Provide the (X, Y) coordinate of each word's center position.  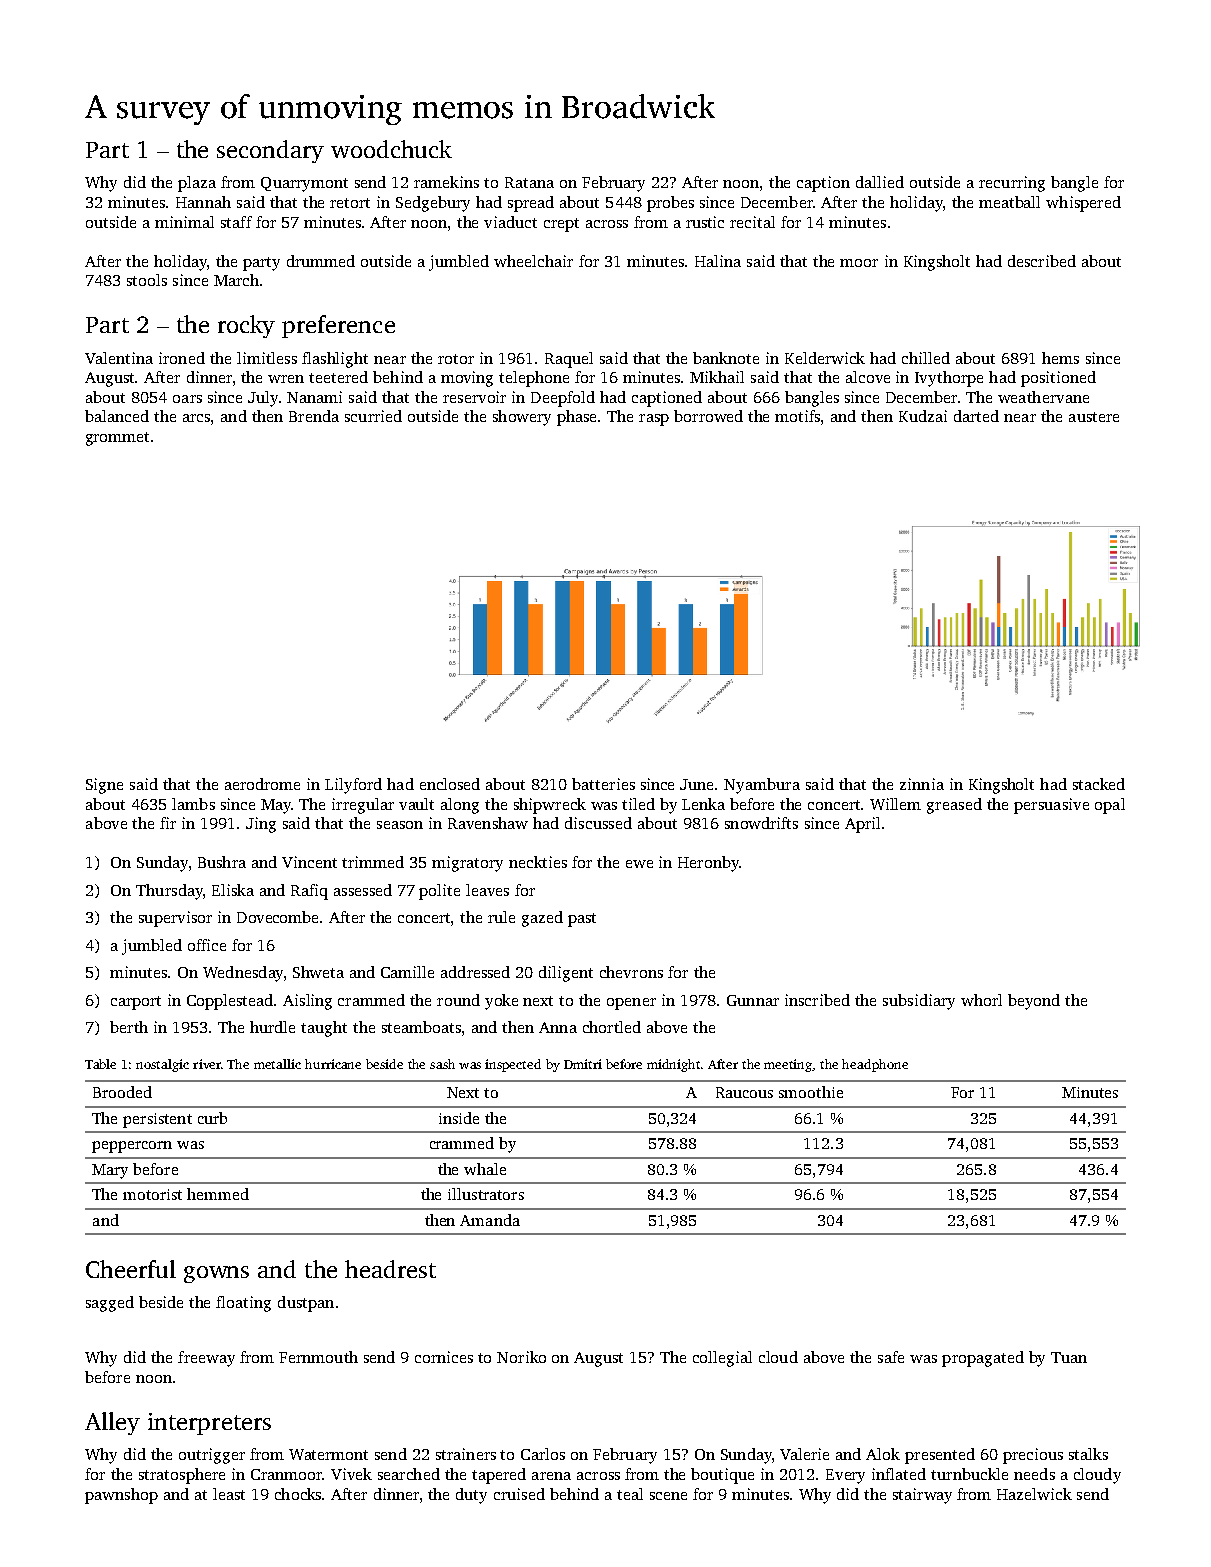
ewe (639, 864)
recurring (1012, 184)
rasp (654, 420)
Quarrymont (304, 184)
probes (670, 204)
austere (1094, 417)
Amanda (490, 1220)
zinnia (922, 784)
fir (168, 823)
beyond (1034, 1002)
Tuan (1069, 1357)
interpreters (209, 1424)
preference (338, 326)
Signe (104, 786)
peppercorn (132, 1147)
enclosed (450, 784)
